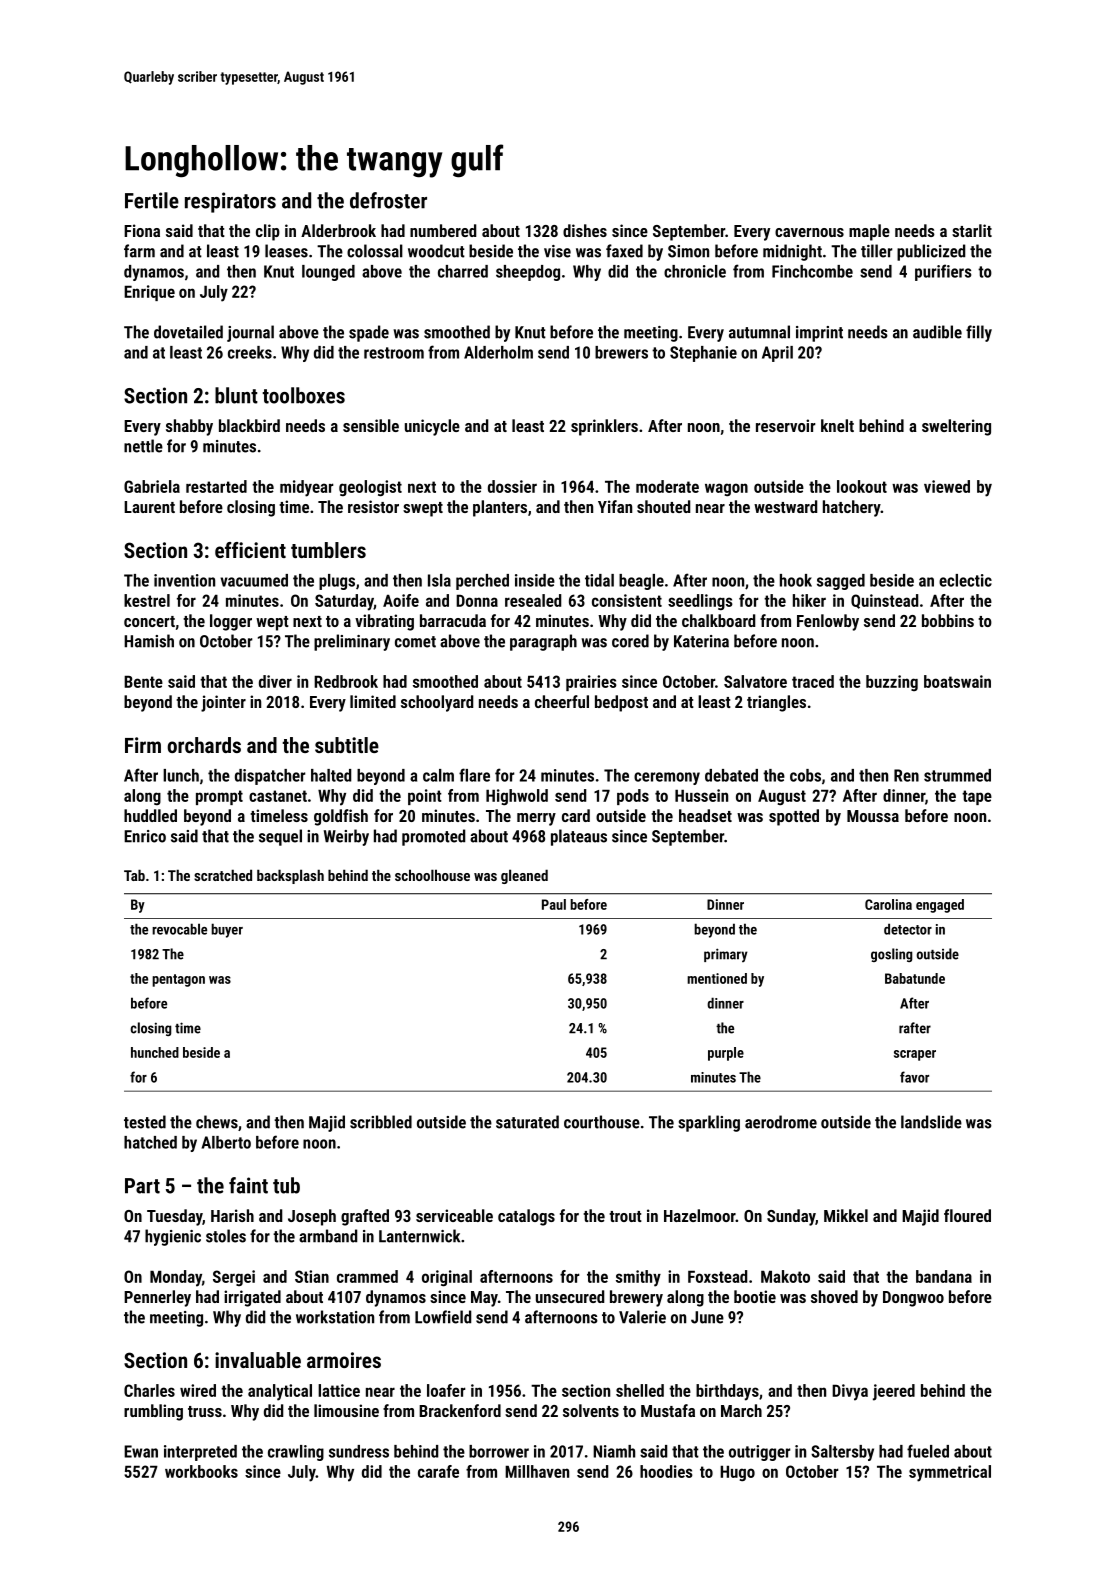 The image size is (1116, 1579). What do you see at coordinates (223, 703) in the page?
I see `jointer` at bounding box center [223, 703].
